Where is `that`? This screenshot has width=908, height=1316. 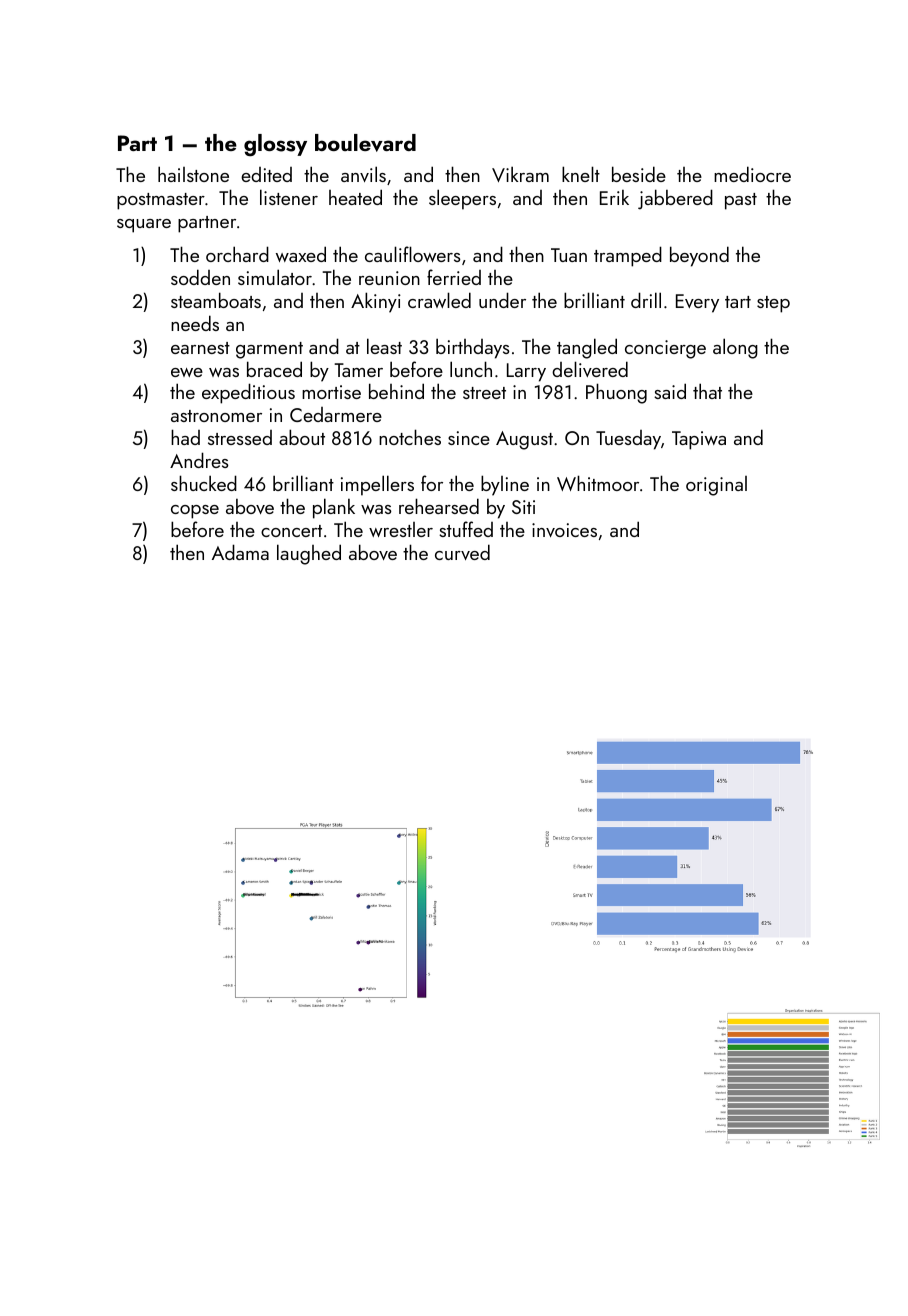
that is located at coordinates (707, 391).
